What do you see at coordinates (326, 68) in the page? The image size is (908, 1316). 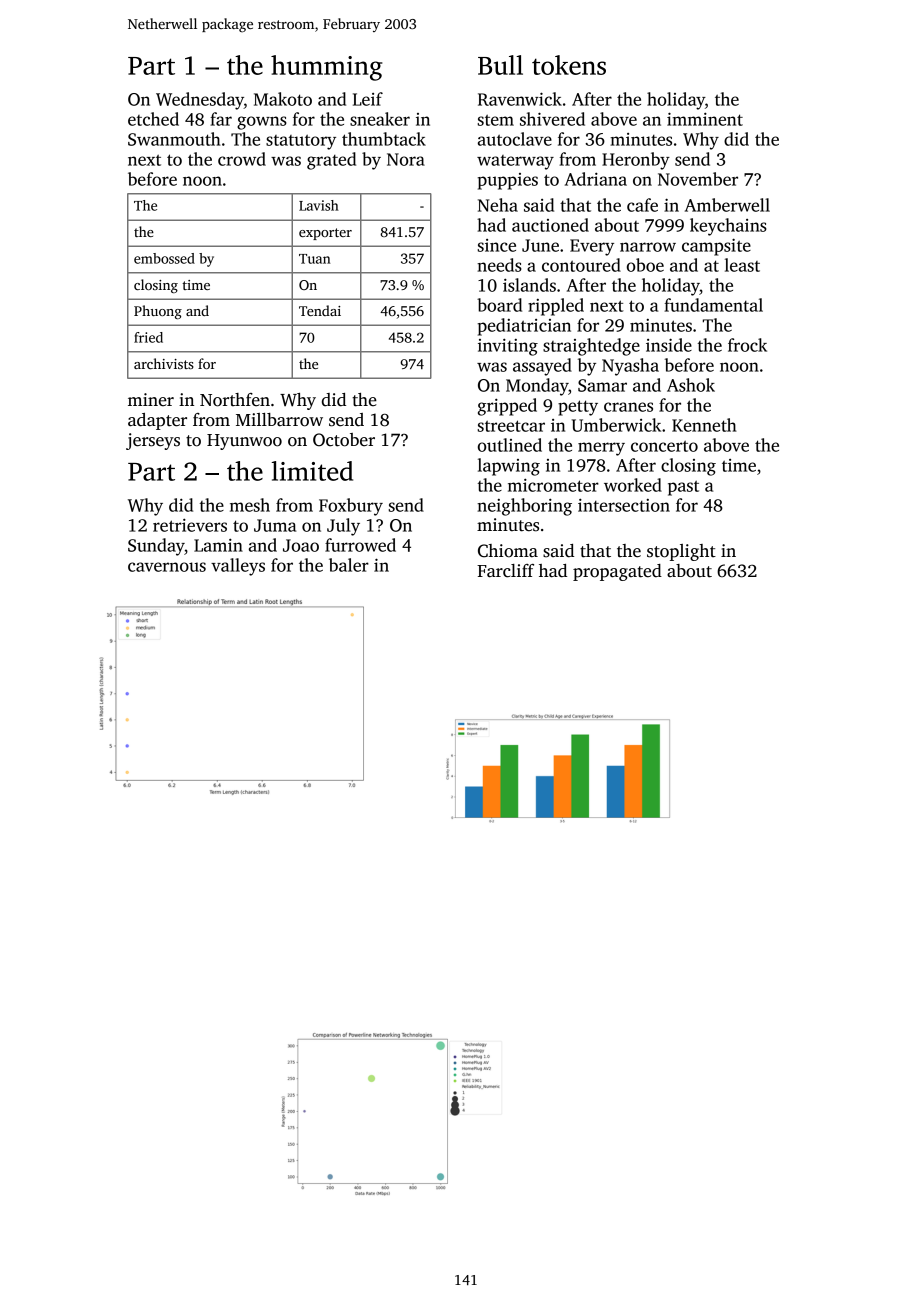 I see `humming` at bounding box center [326, 68].
